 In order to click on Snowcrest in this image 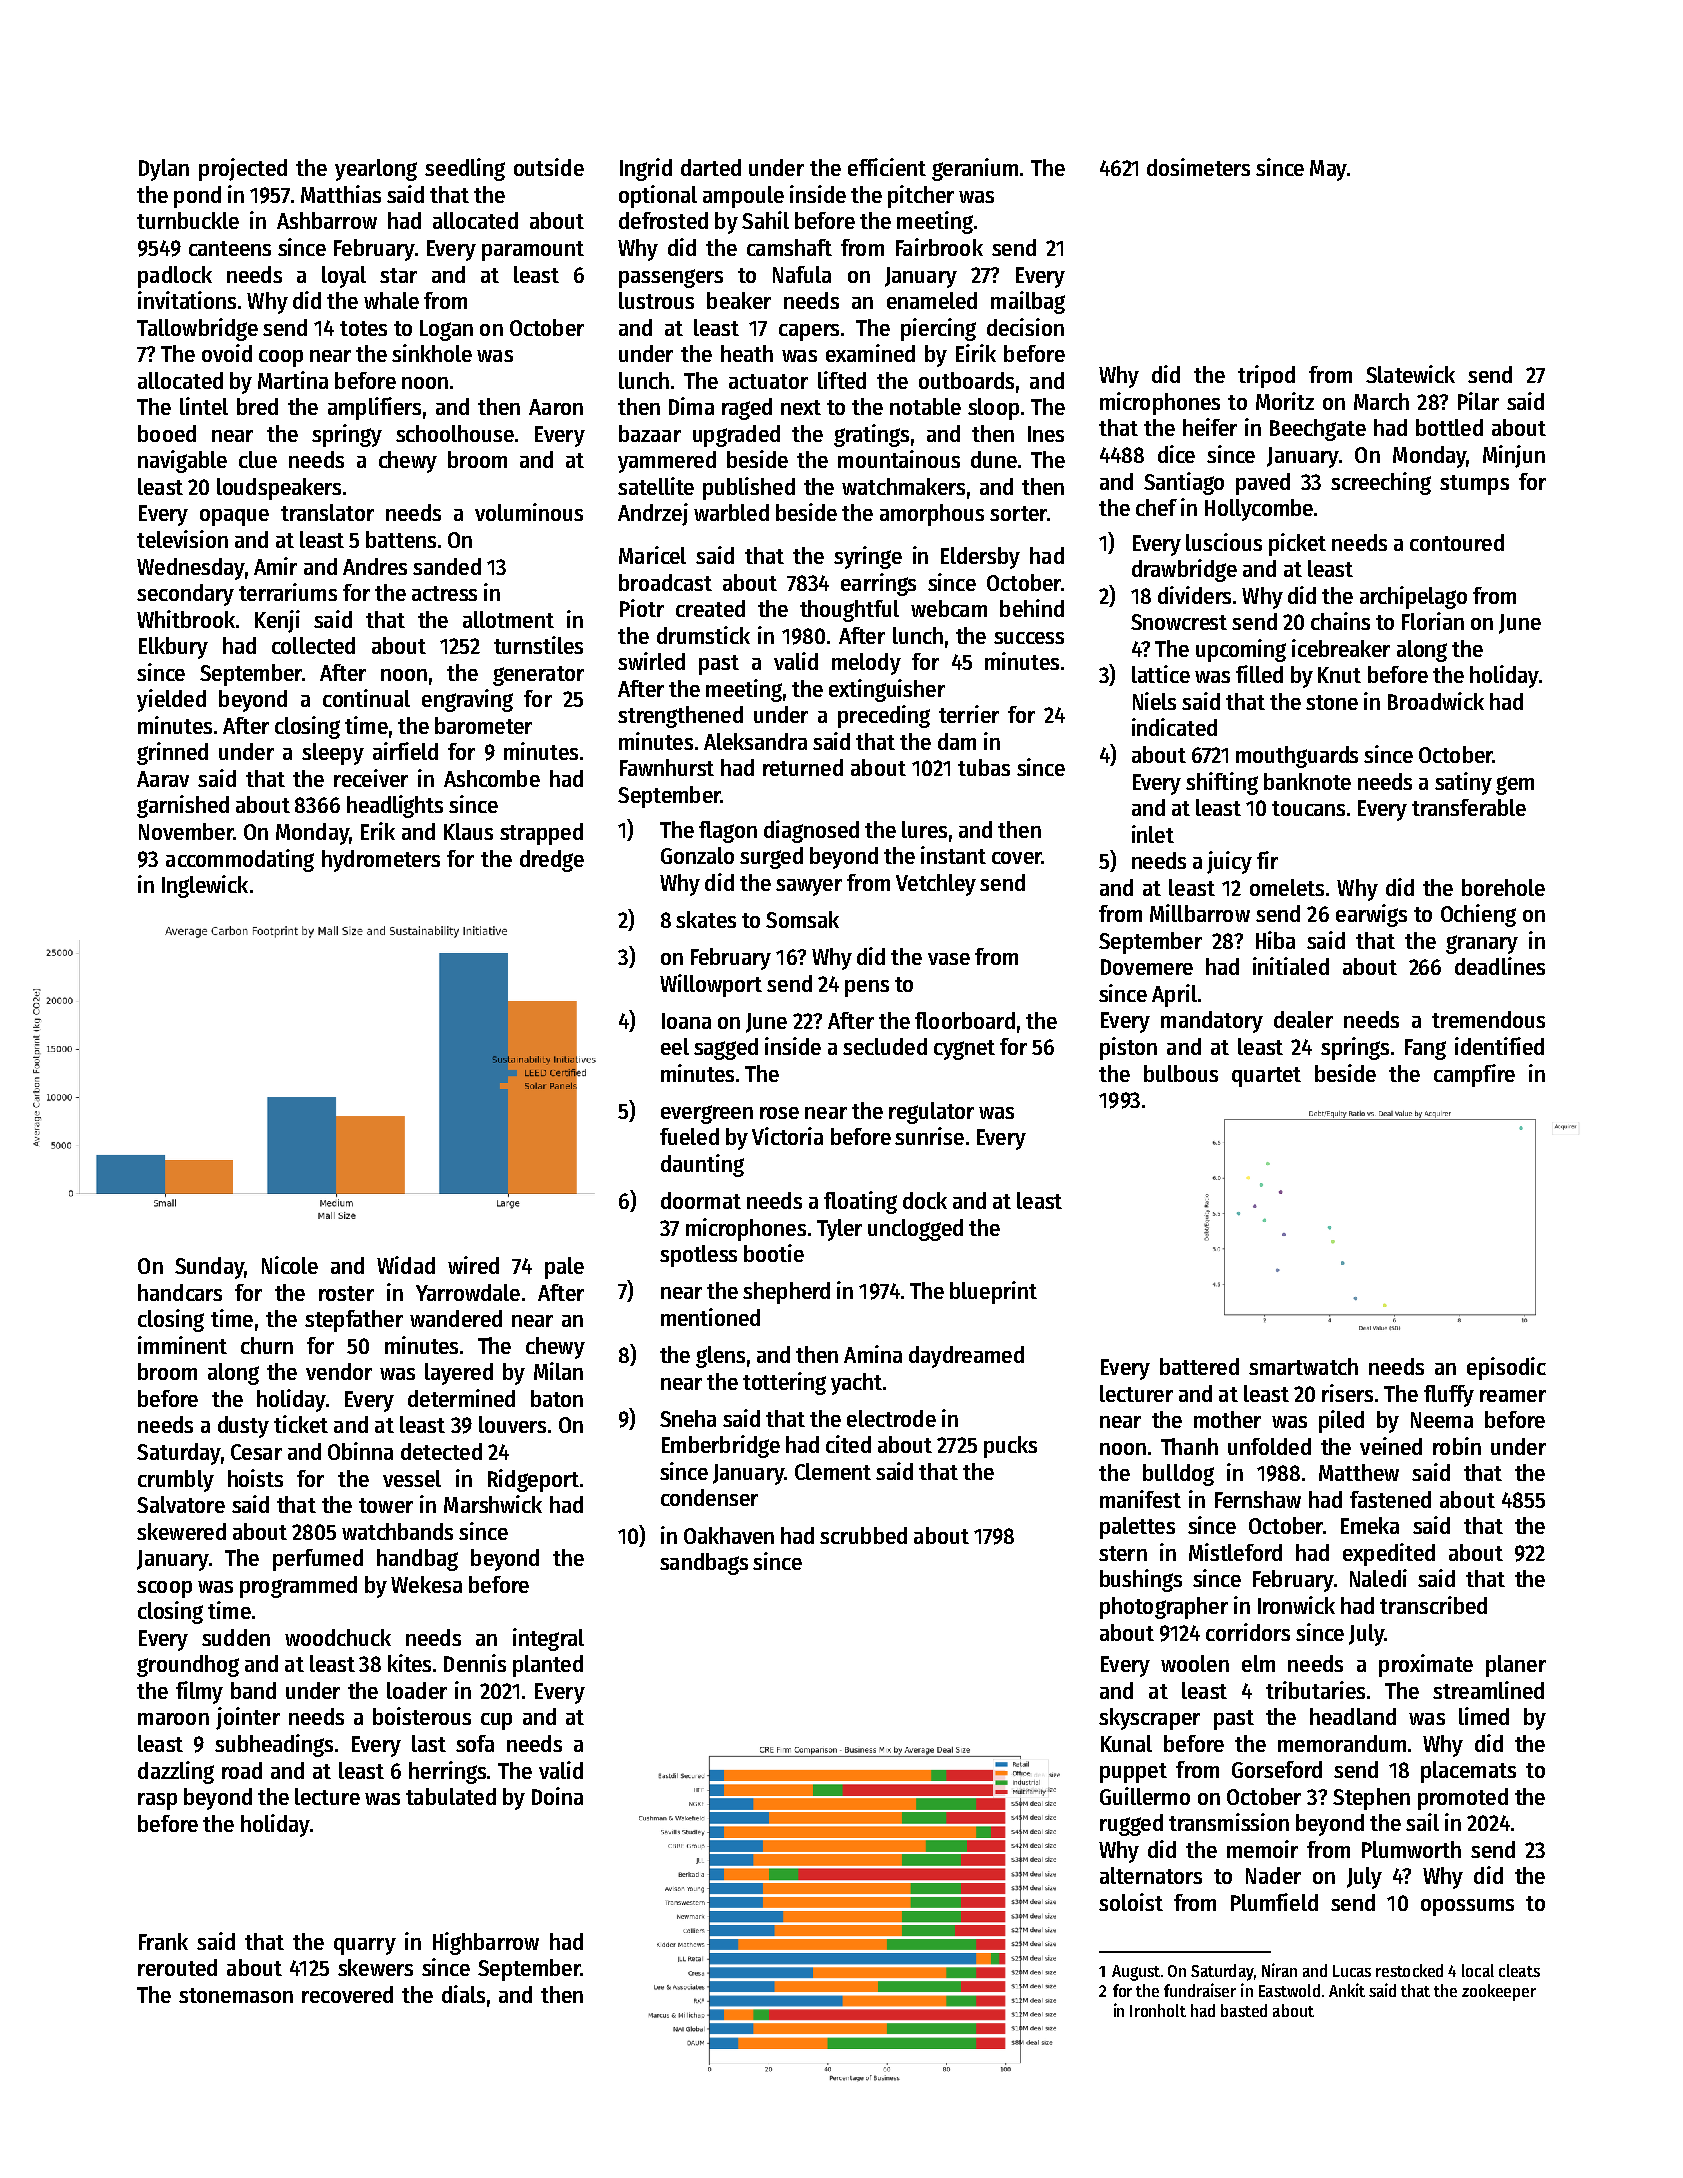, I will do `click(1179, 622)`.
